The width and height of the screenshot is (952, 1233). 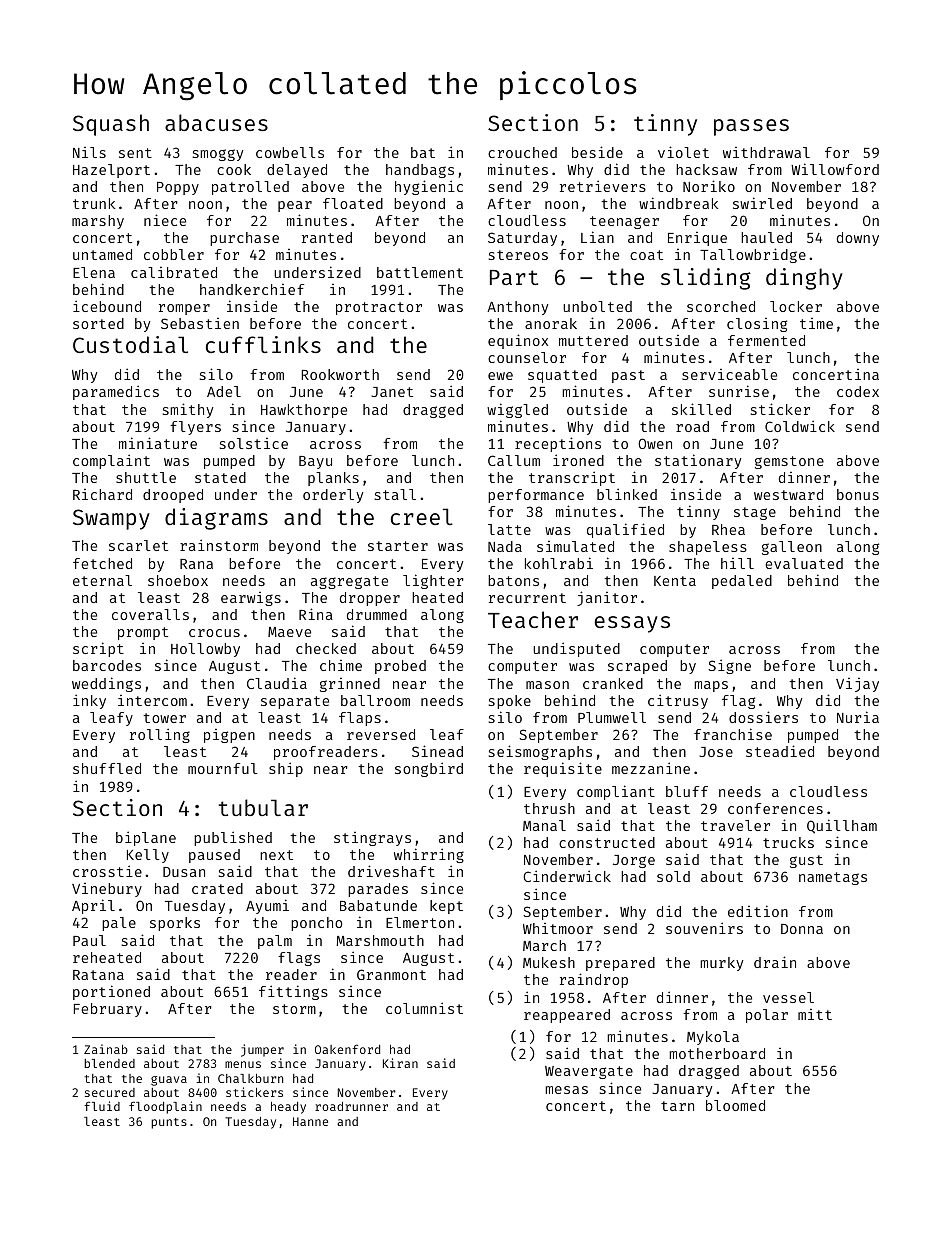 I want to click on ranted, so click(x=327, y=237).
